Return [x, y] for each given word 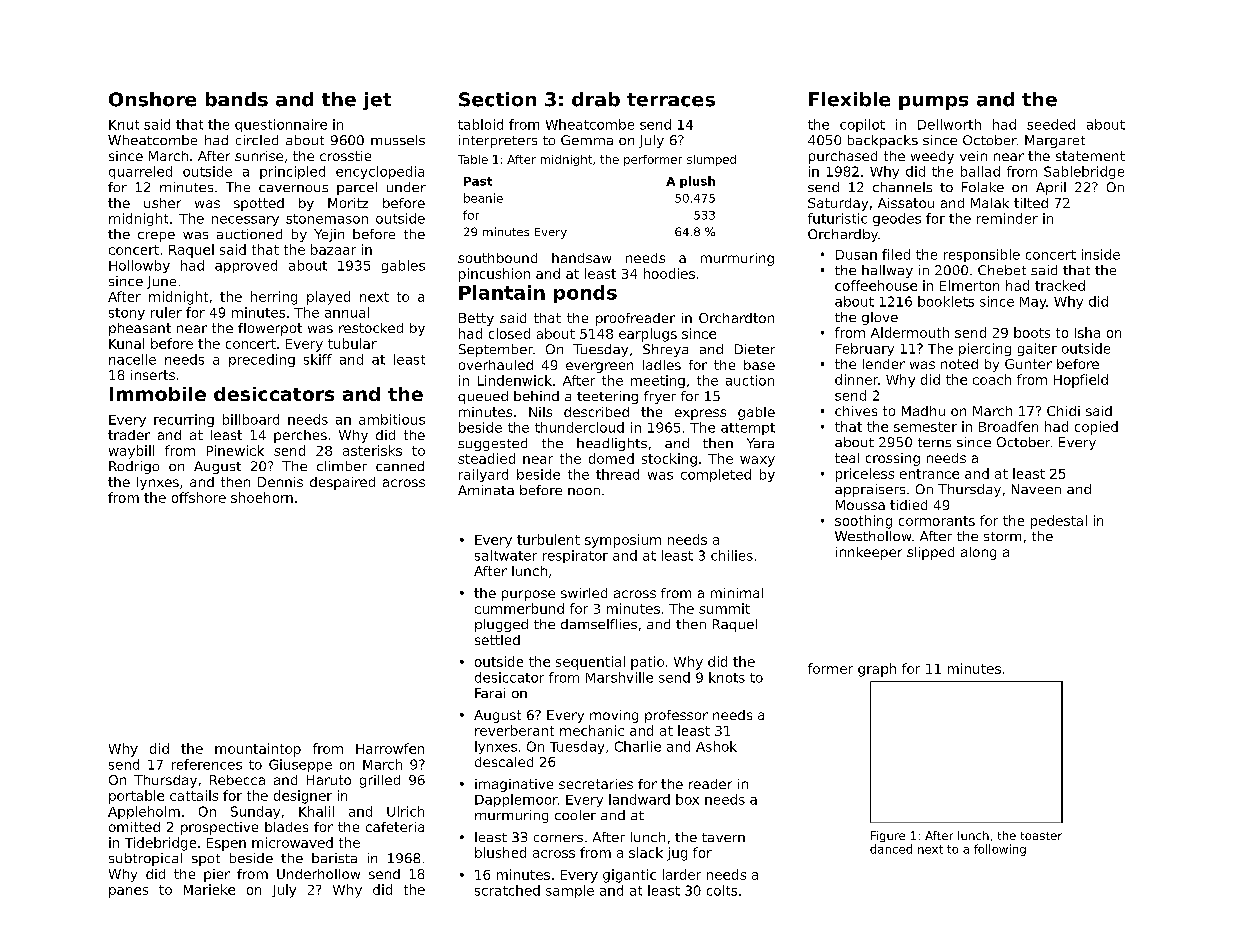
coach [992, 379]
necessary [245, 221]
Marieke [209, 889]
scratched [507, 890]
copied [1096, 428]
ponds [585, 294]
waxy [757, 461]
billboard [251, 419]
